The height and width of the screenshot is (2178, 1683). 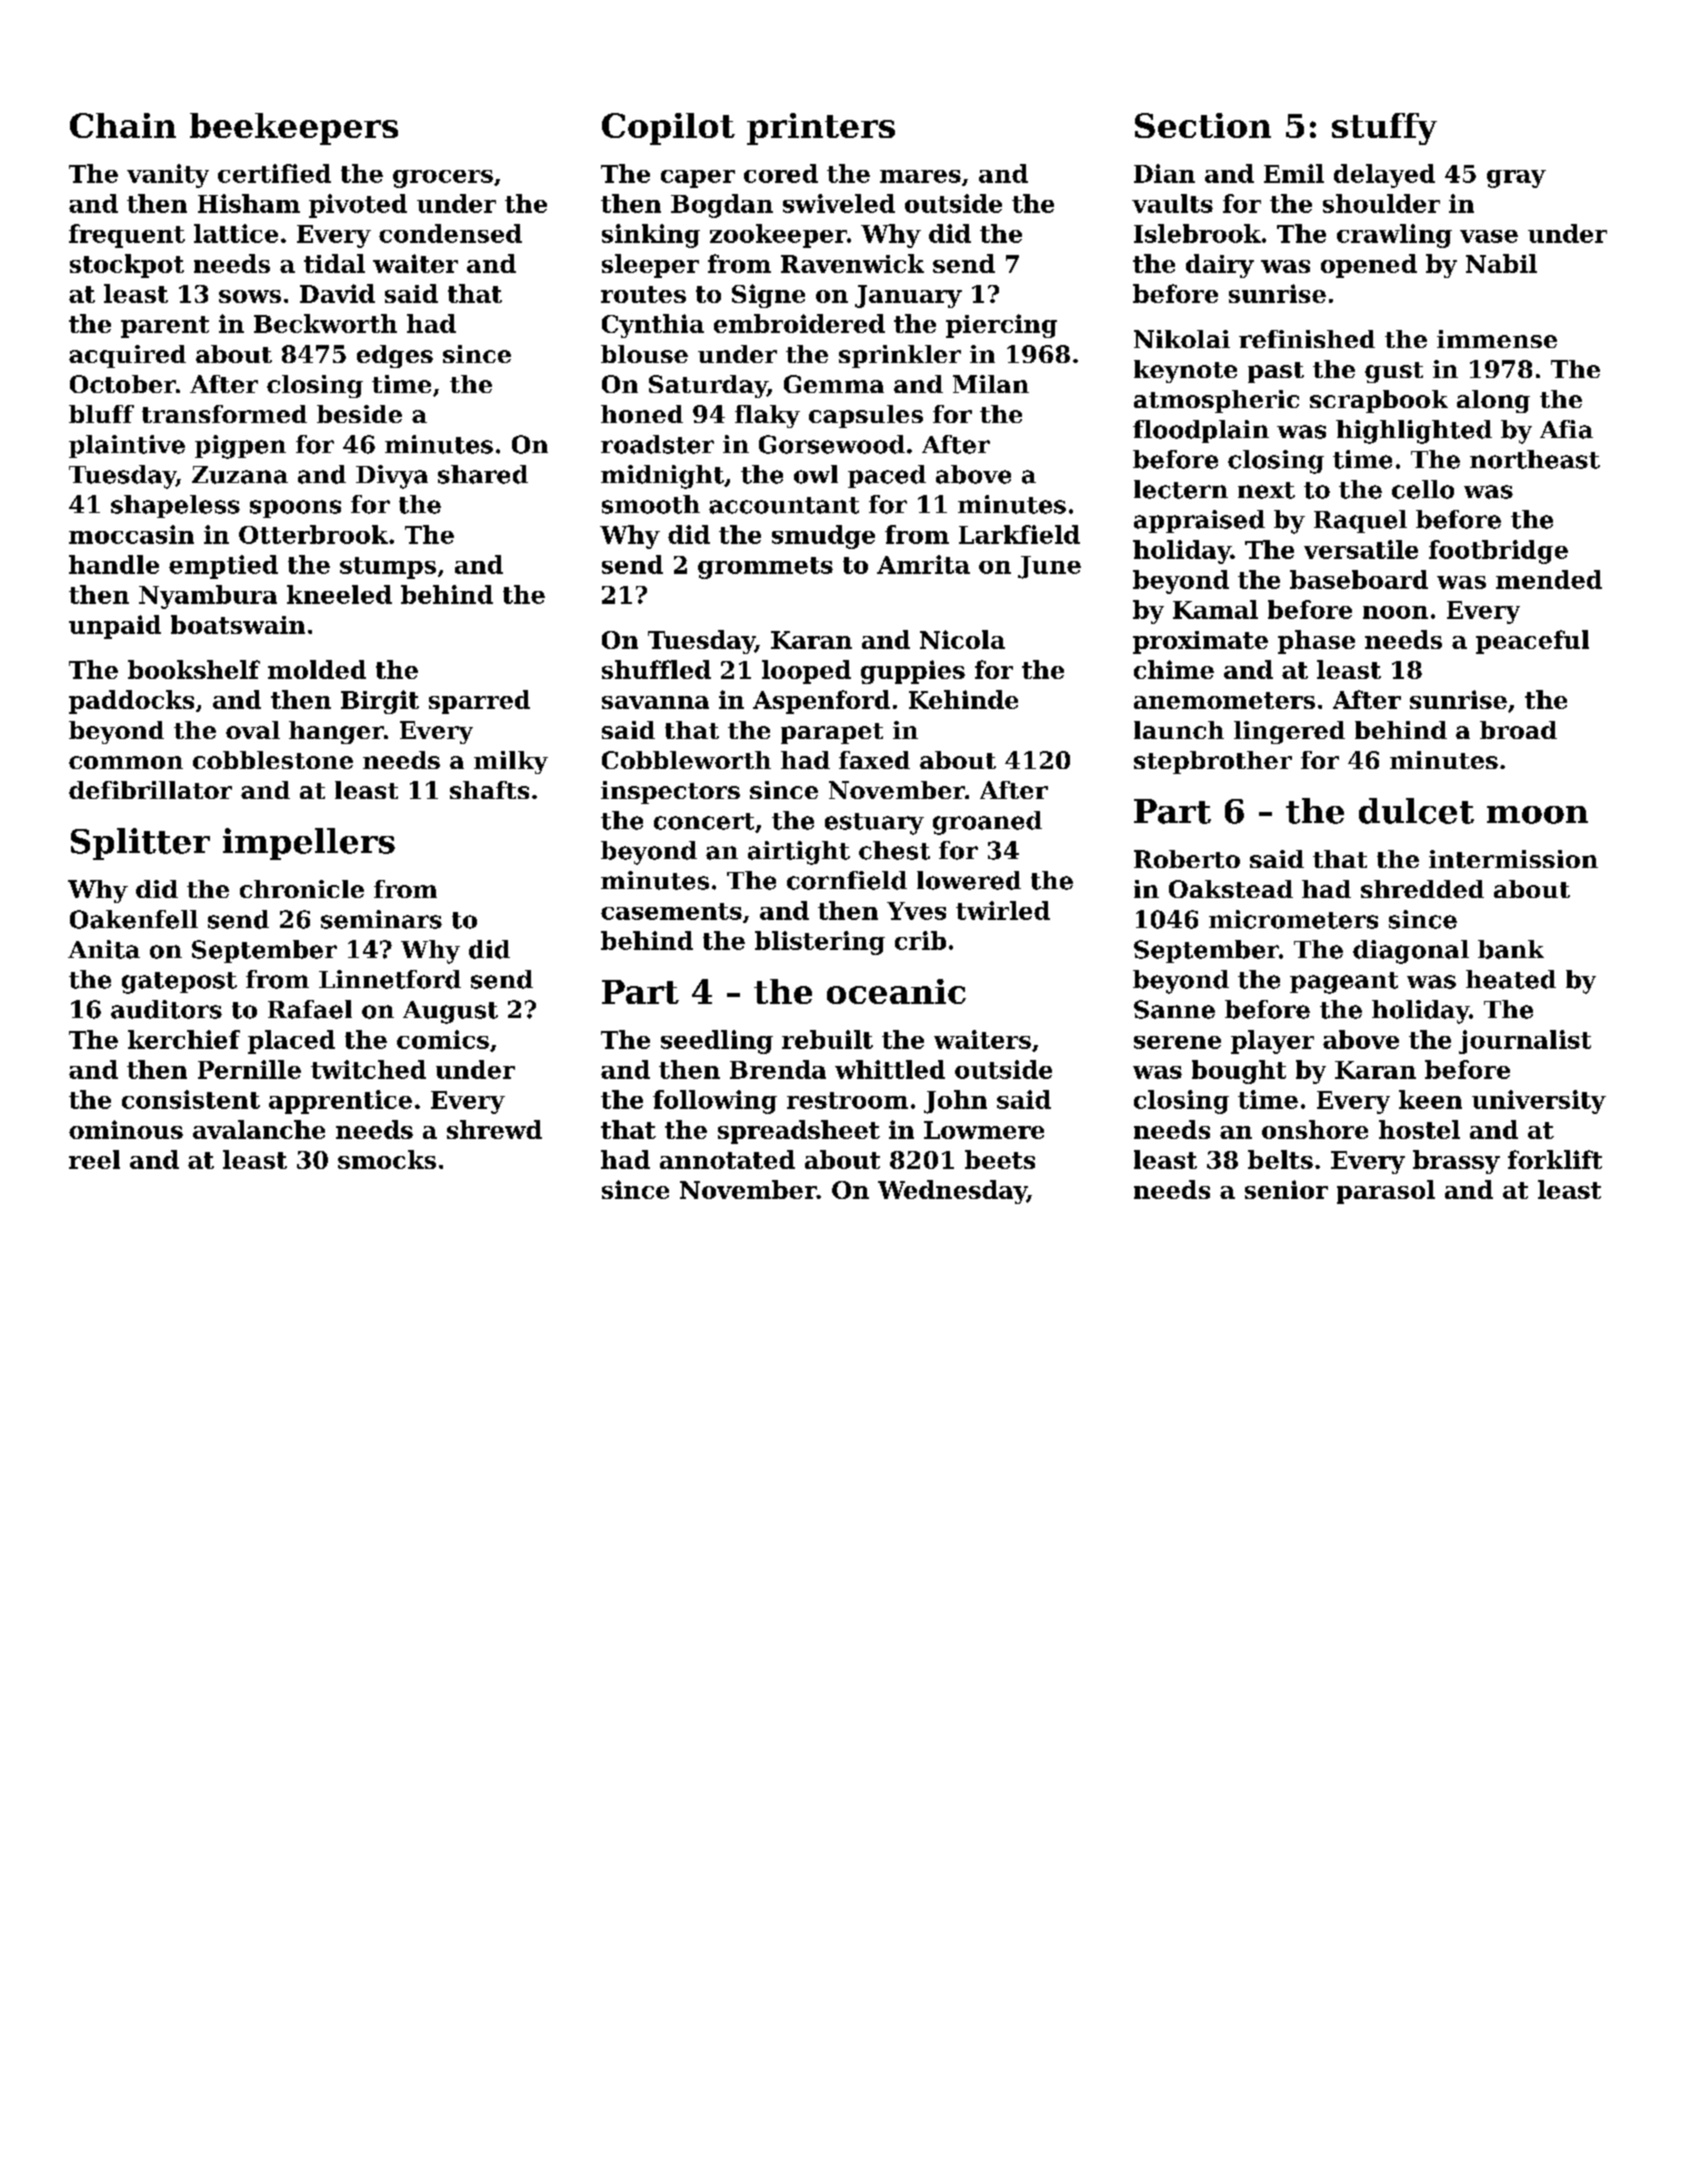 What do you see at coordinates (668, 129) in the screenshot?
I see `Copilot` at bounding box center [668, 129].
